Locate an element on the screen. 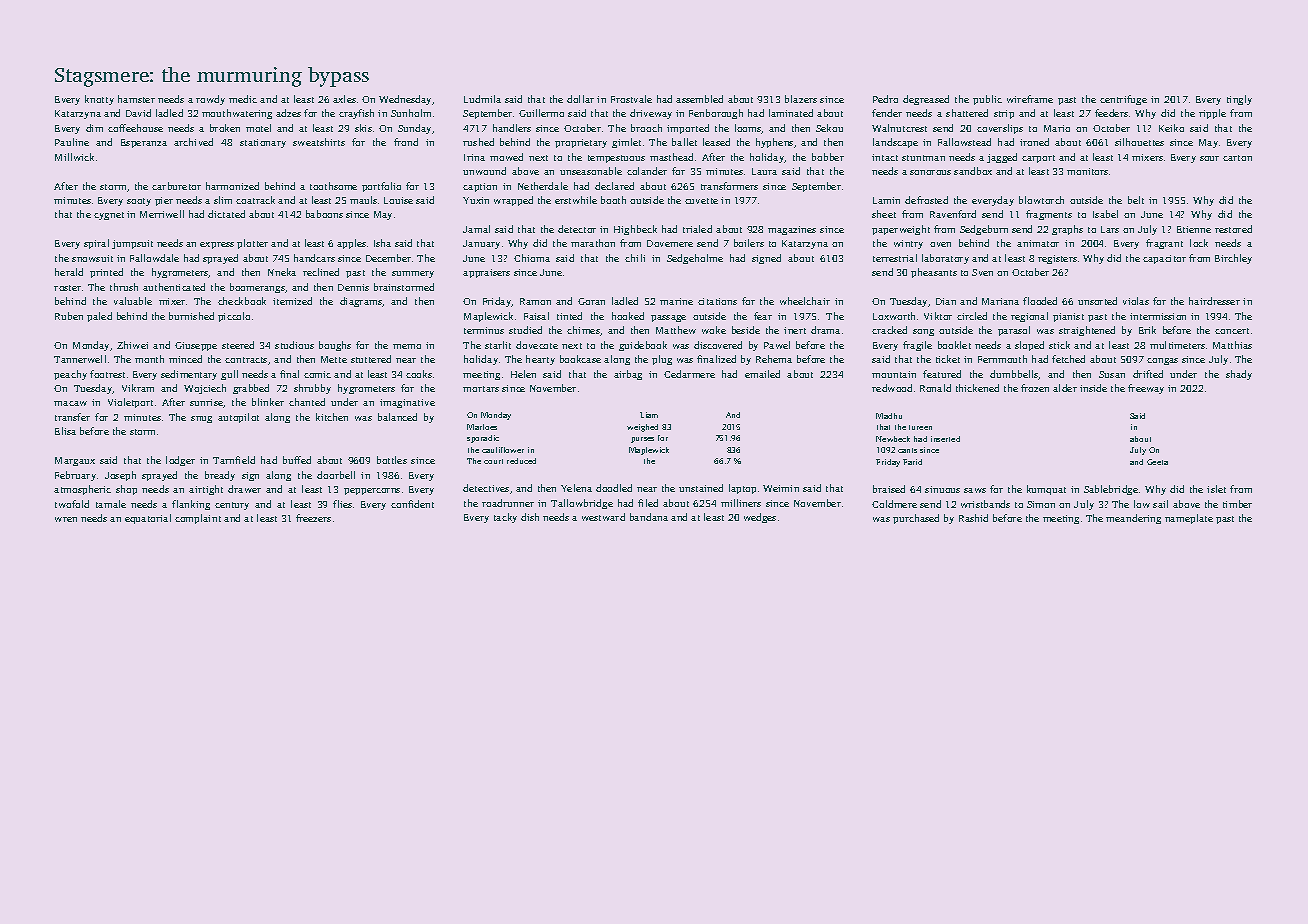 The width and height of the screenshot is (1308, 924). Ludmila is located at coordinates (482, 99).
